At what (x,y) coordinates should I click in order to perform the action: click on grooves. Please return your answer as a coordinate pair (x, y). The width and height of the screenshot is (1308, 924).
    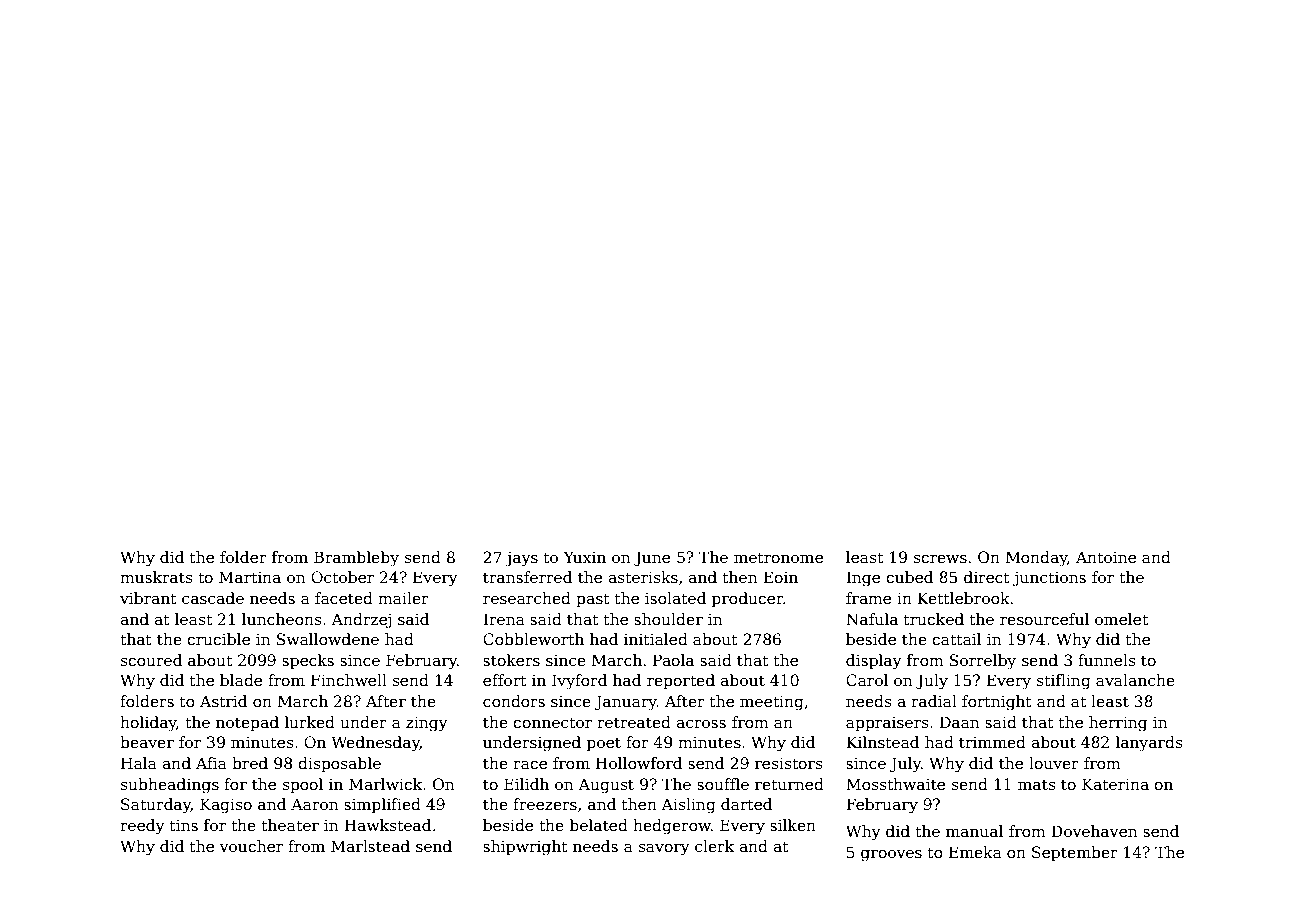
    Looking at the image, I should click on (891, 856).
